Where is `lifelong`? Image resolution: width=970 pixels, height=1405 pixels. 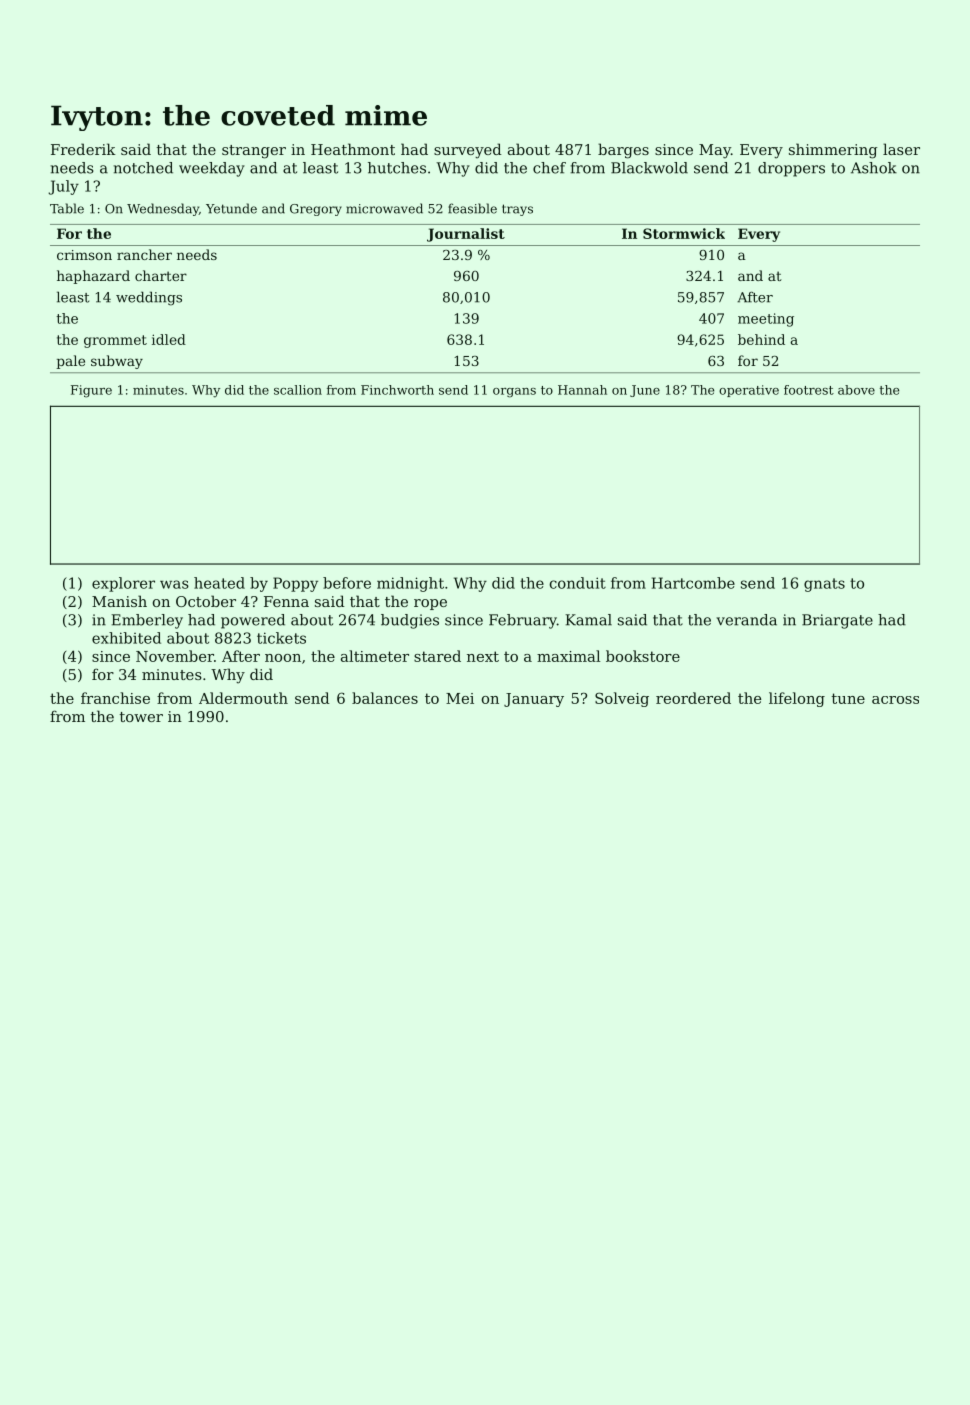 lifelong is located at coordinates (797, 699).
